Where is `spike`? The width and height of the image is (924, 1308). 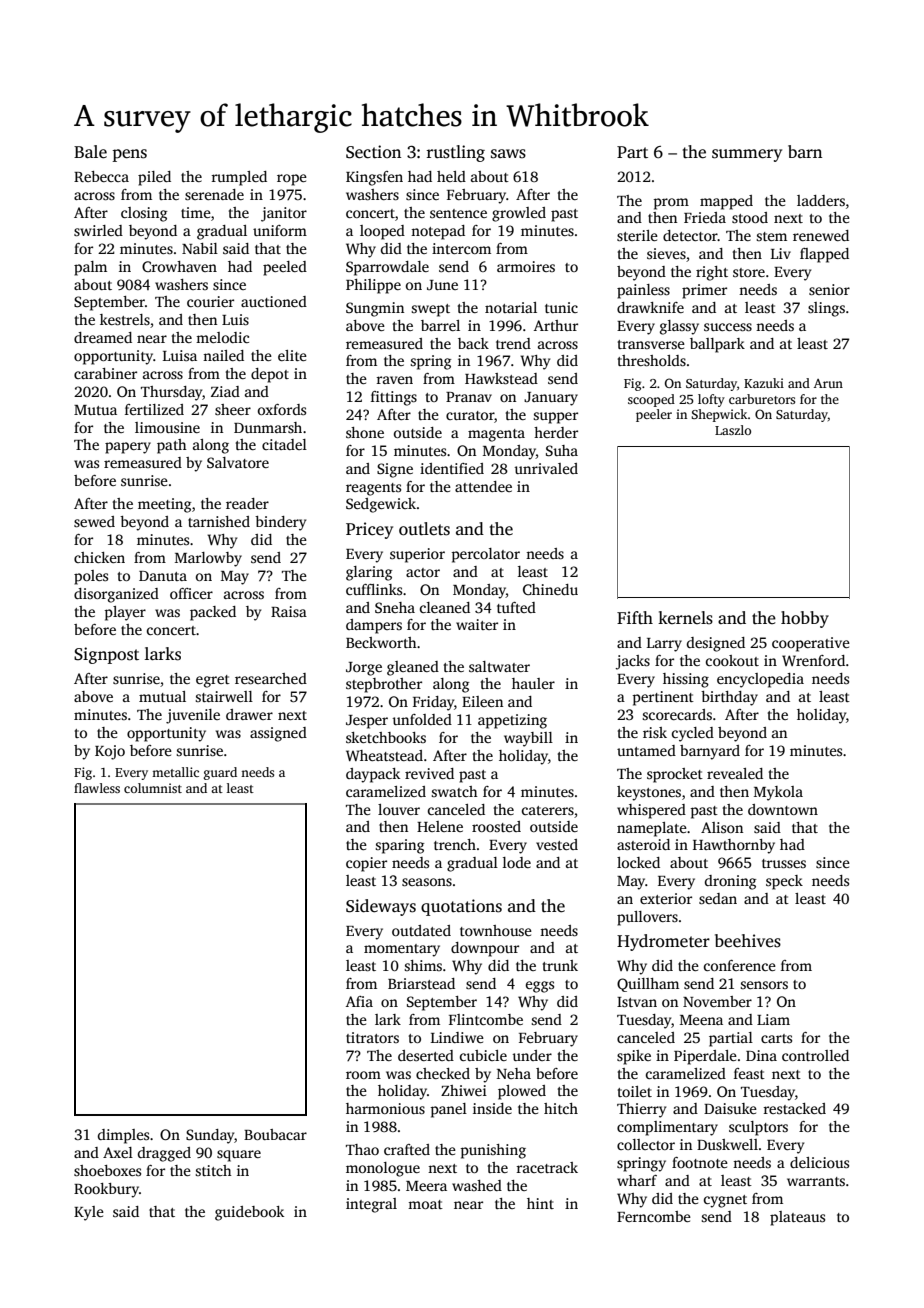
spike is located at coordinates (634, 1057).
